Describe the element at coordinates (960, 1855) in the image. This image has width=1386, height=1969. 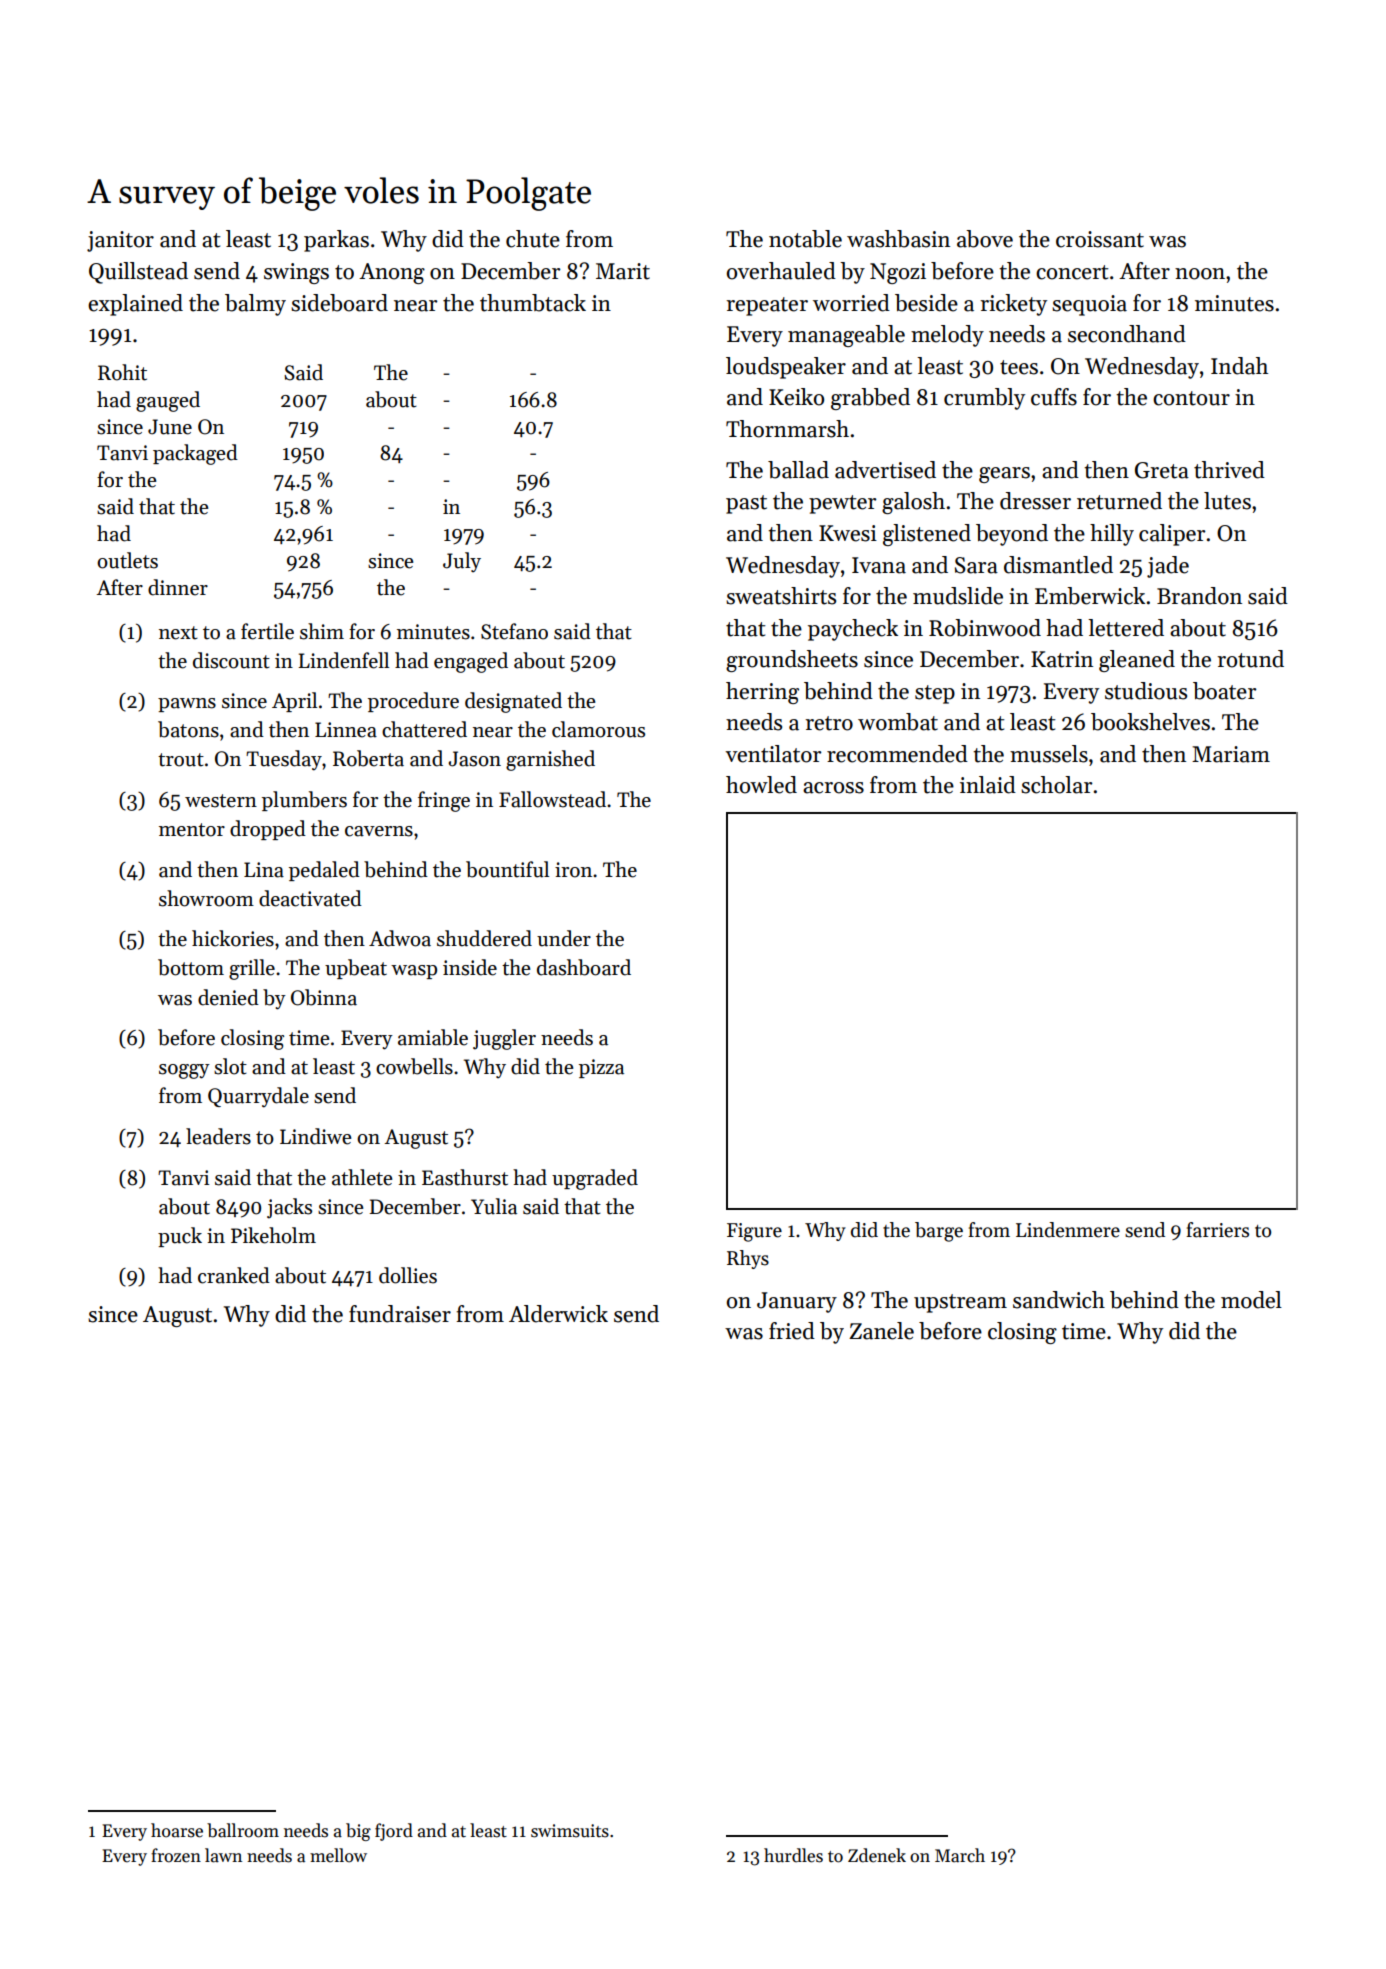
I see `March` at that location.
